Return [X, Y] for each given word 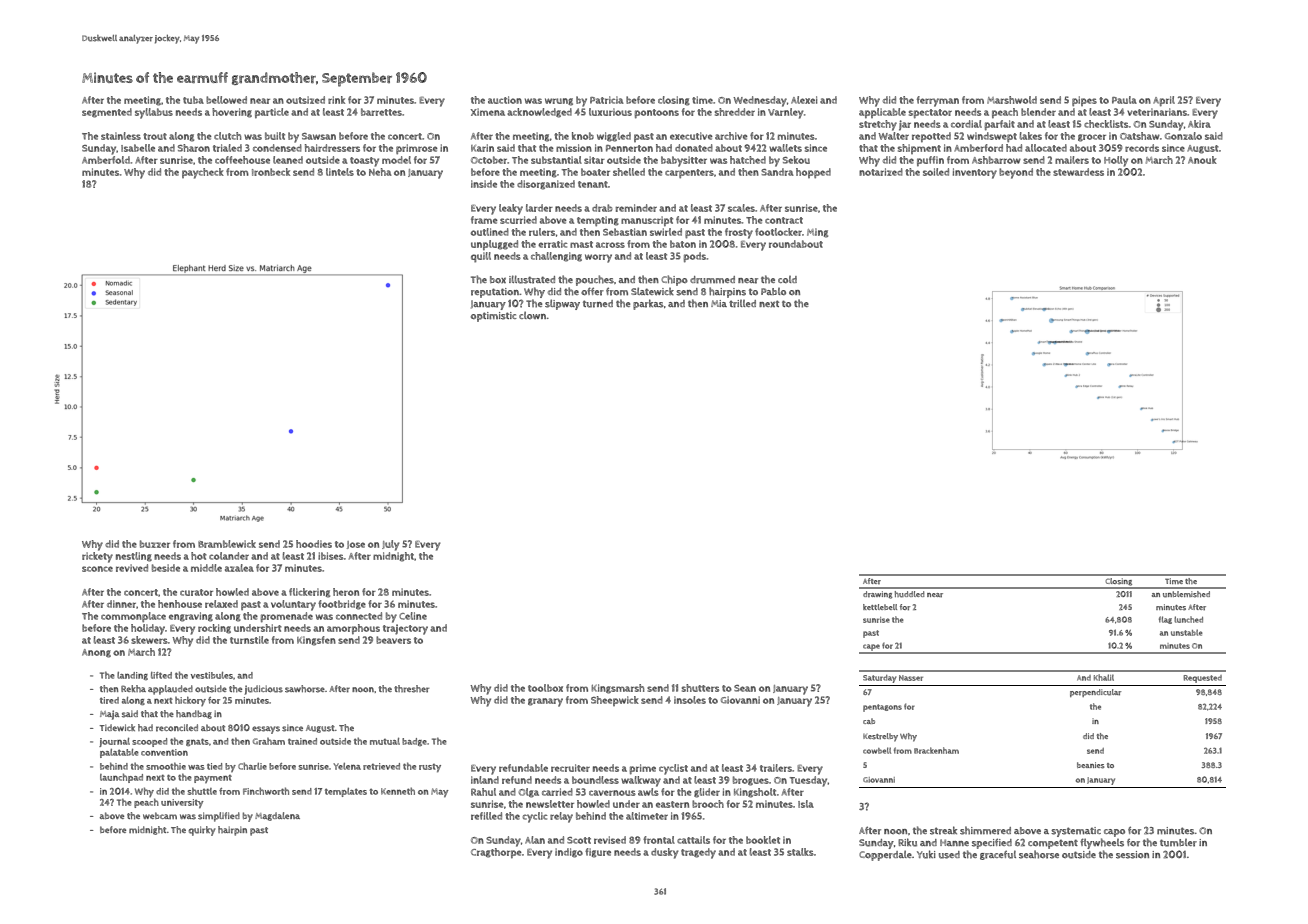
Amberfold [106, 160]
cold [787, 279]
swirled [666, 232]
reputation [495, 293]
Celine [413, 616]
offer [592, 291]
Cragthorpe [496, 853]
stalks [800, 852]
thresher [411, 689]
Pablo [773, 291]
